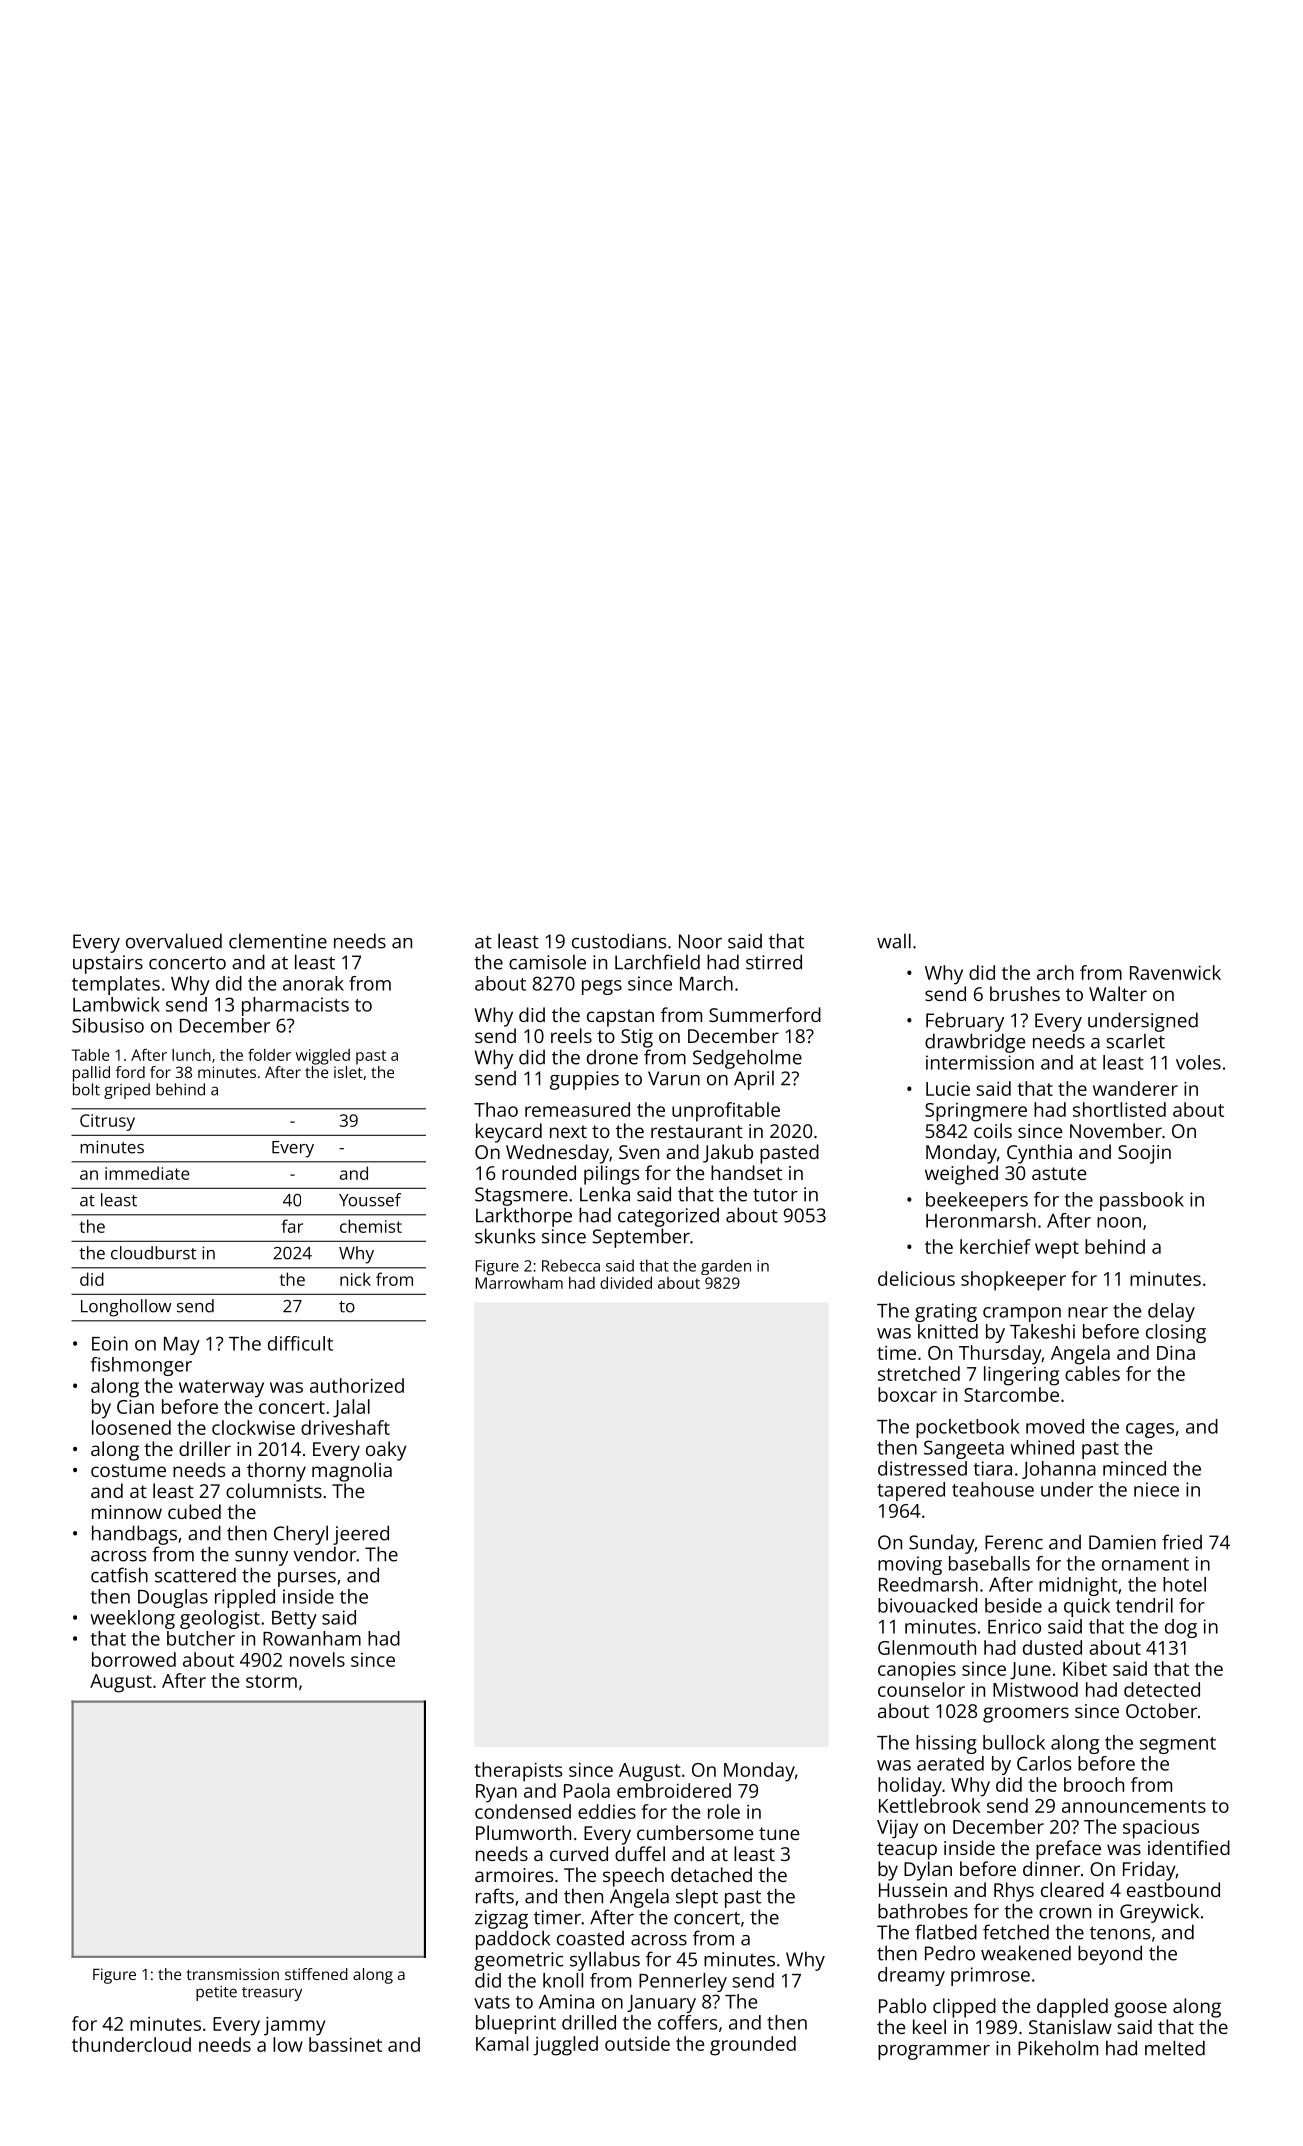  Describe the element at coordinates (1198, 1062) in the image. I see `voles` at that location.
